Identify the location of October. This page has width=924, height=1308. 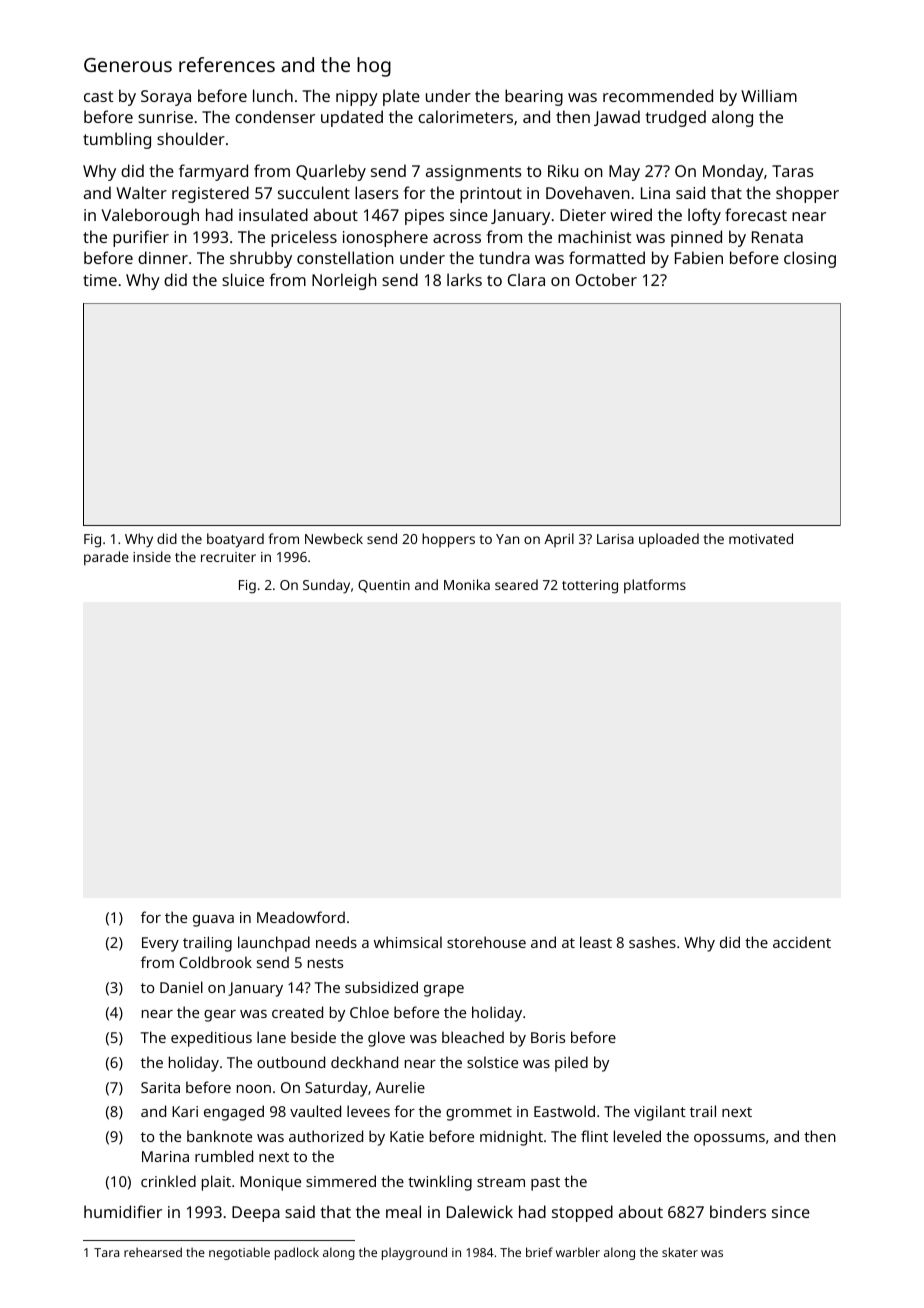
(606, 279).
